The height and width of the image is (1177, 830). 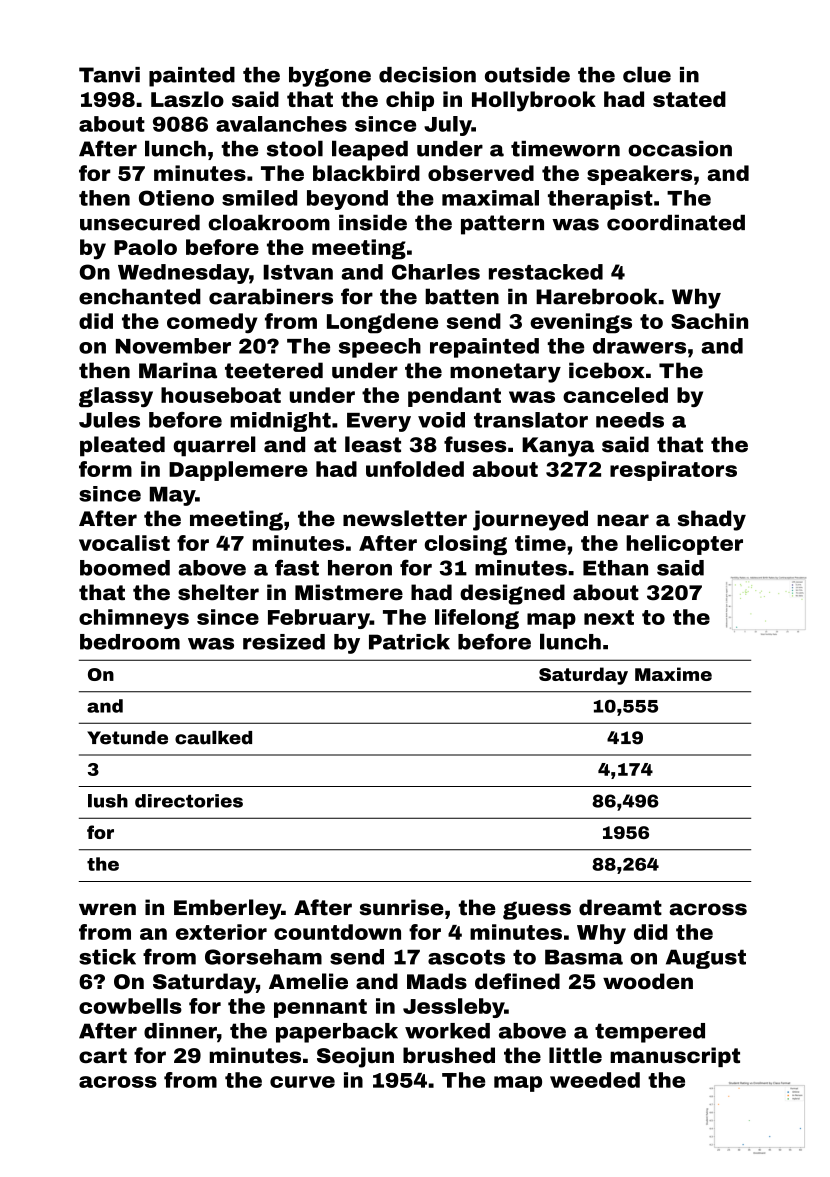 I want to click on chimneys, so click(x=134, y=619).
